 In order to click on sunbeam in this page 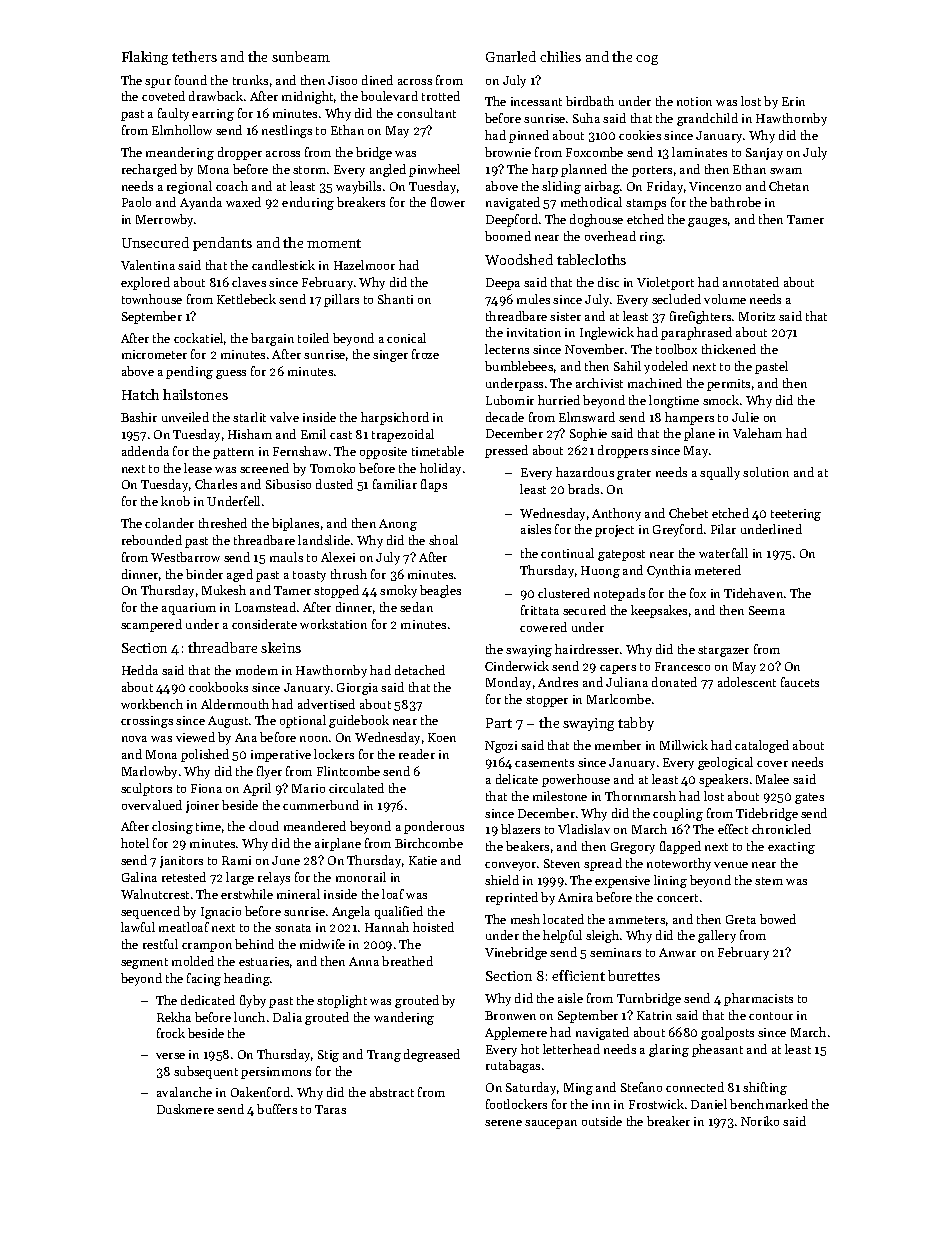, I will do `click(301, 56)`.
